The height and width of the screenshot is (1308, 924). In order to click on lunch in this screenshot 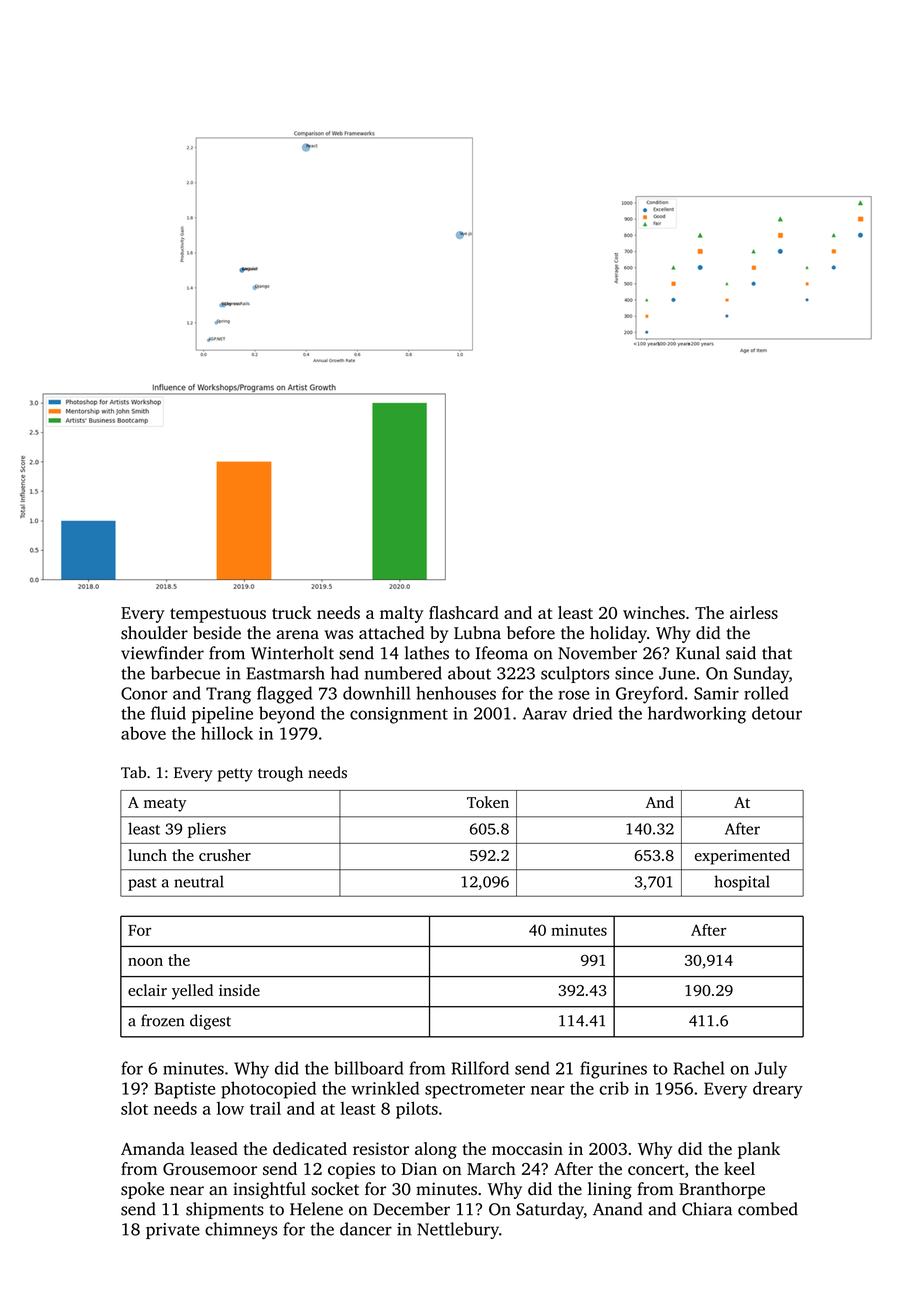, I will do `click(147, 855)`.
